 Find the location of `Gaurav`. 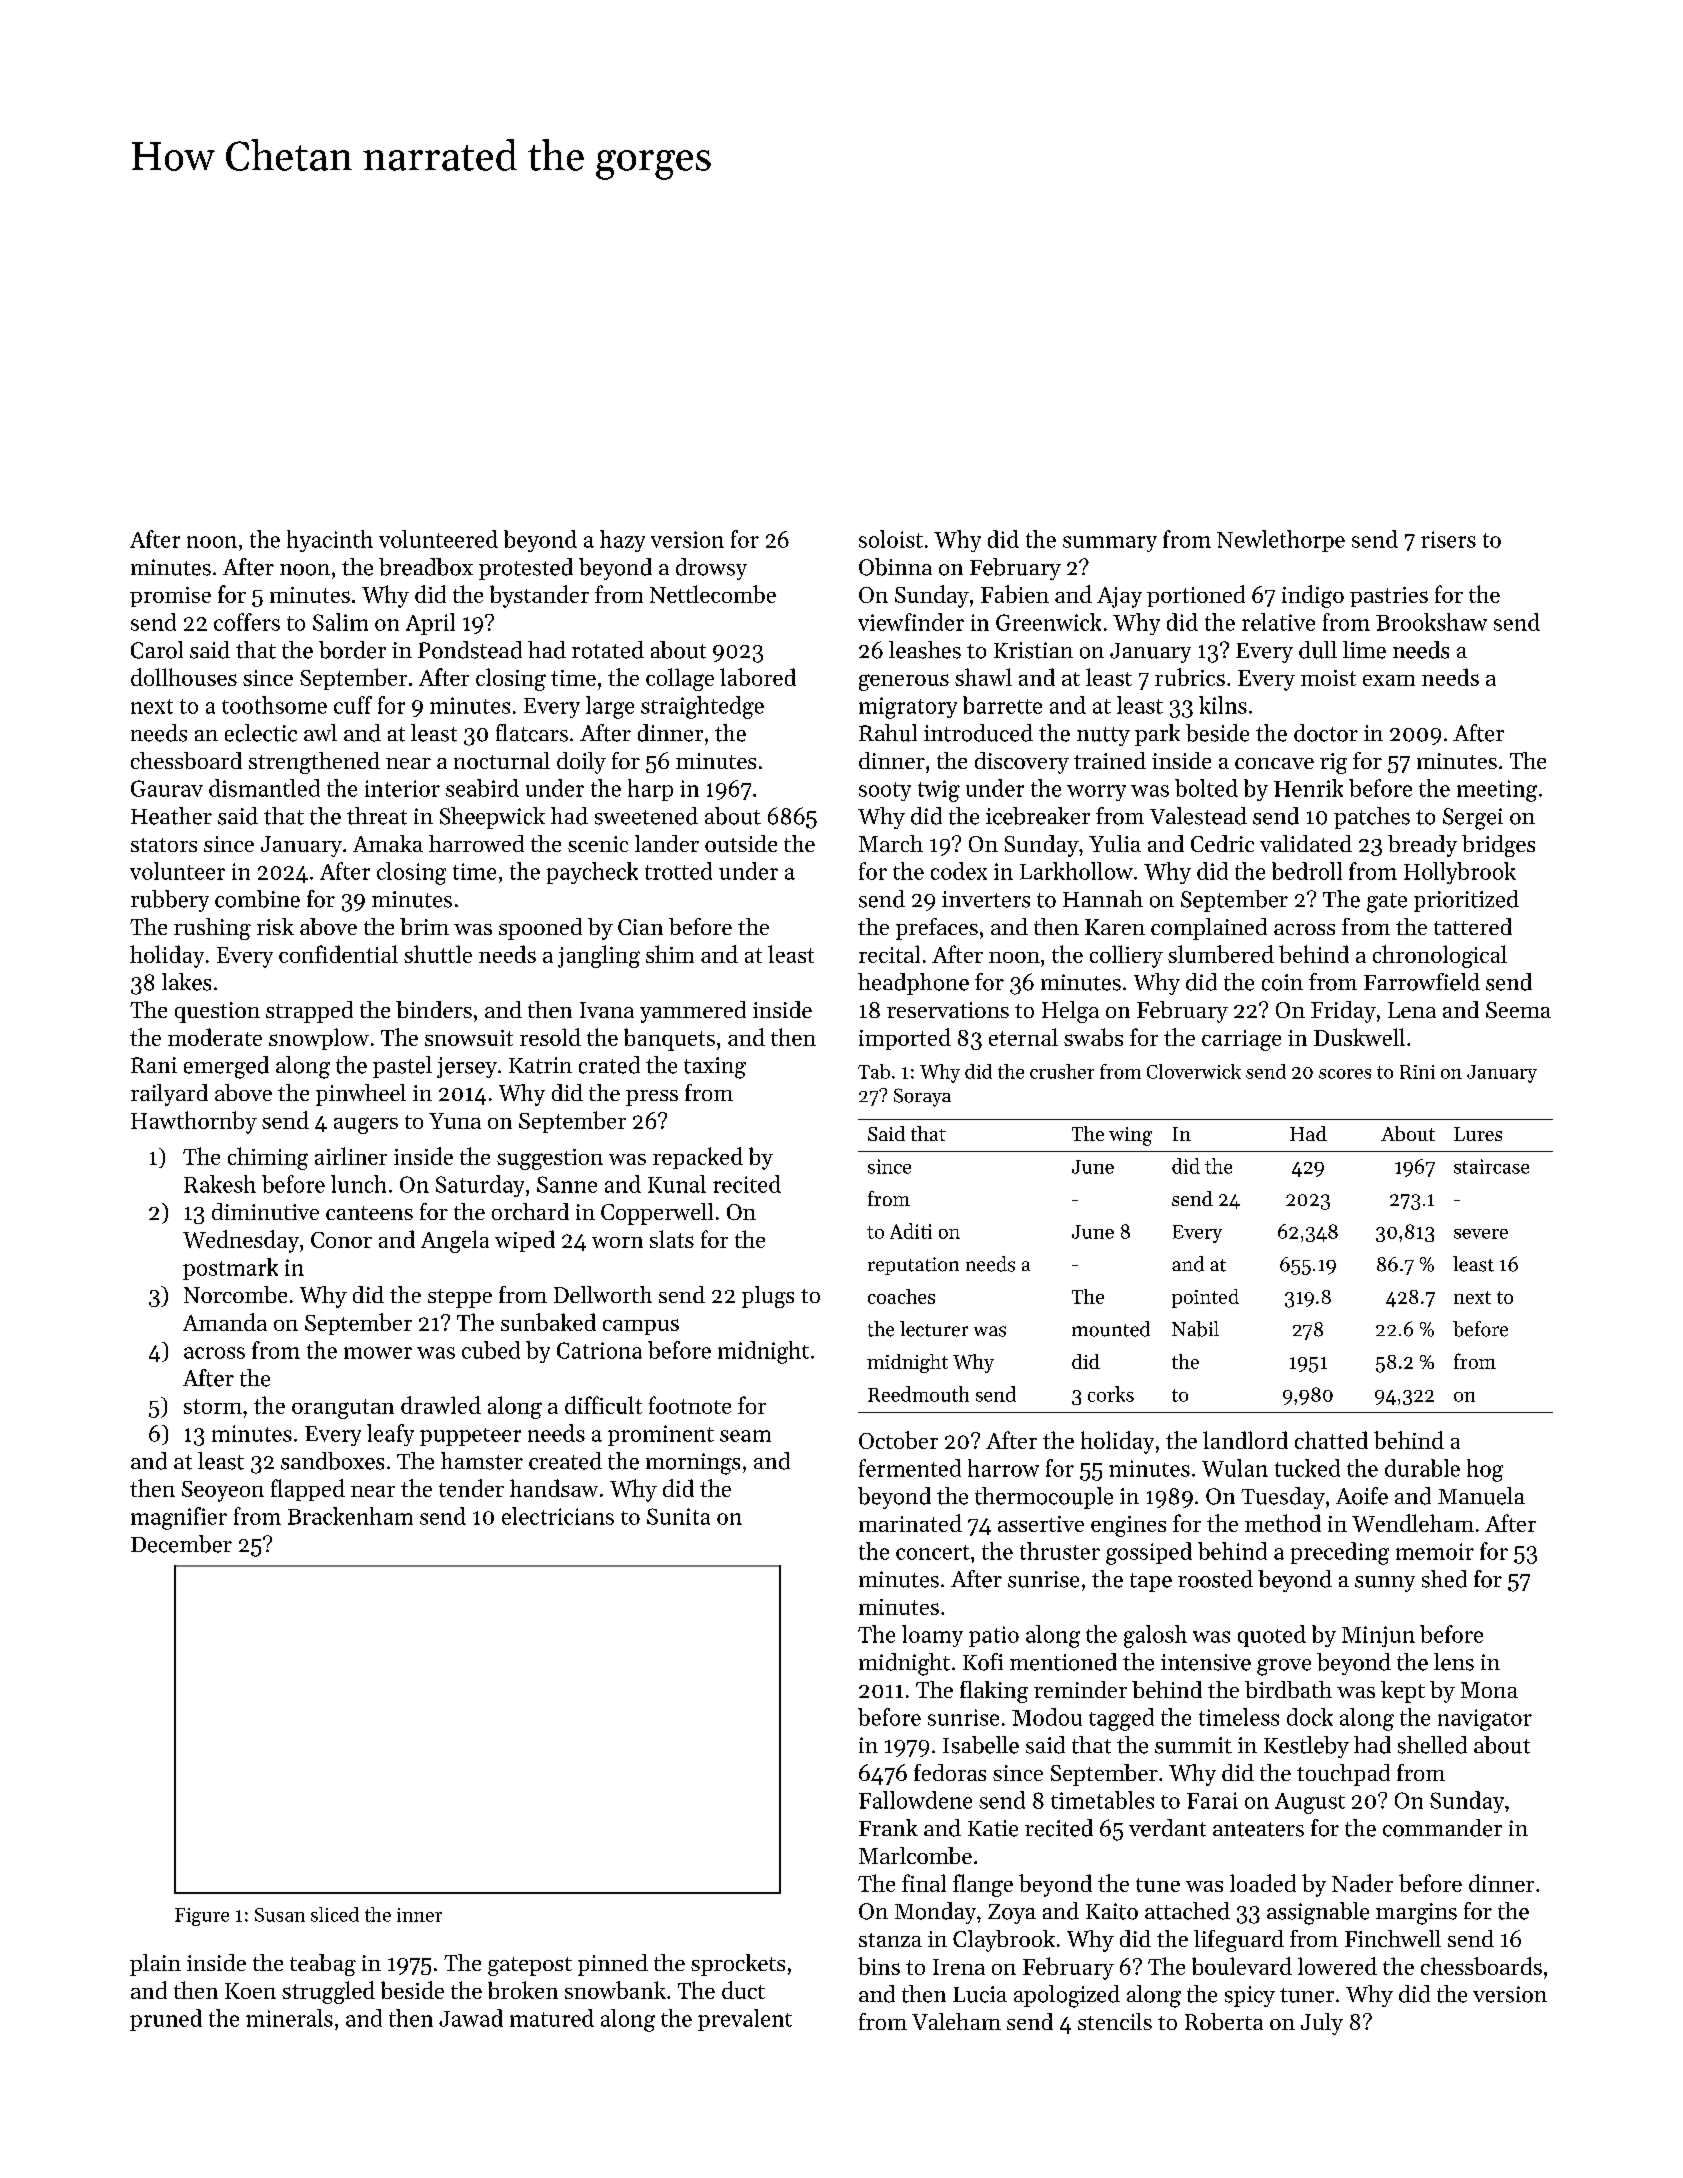

Gaurav is located at coordinates (167, 788).
